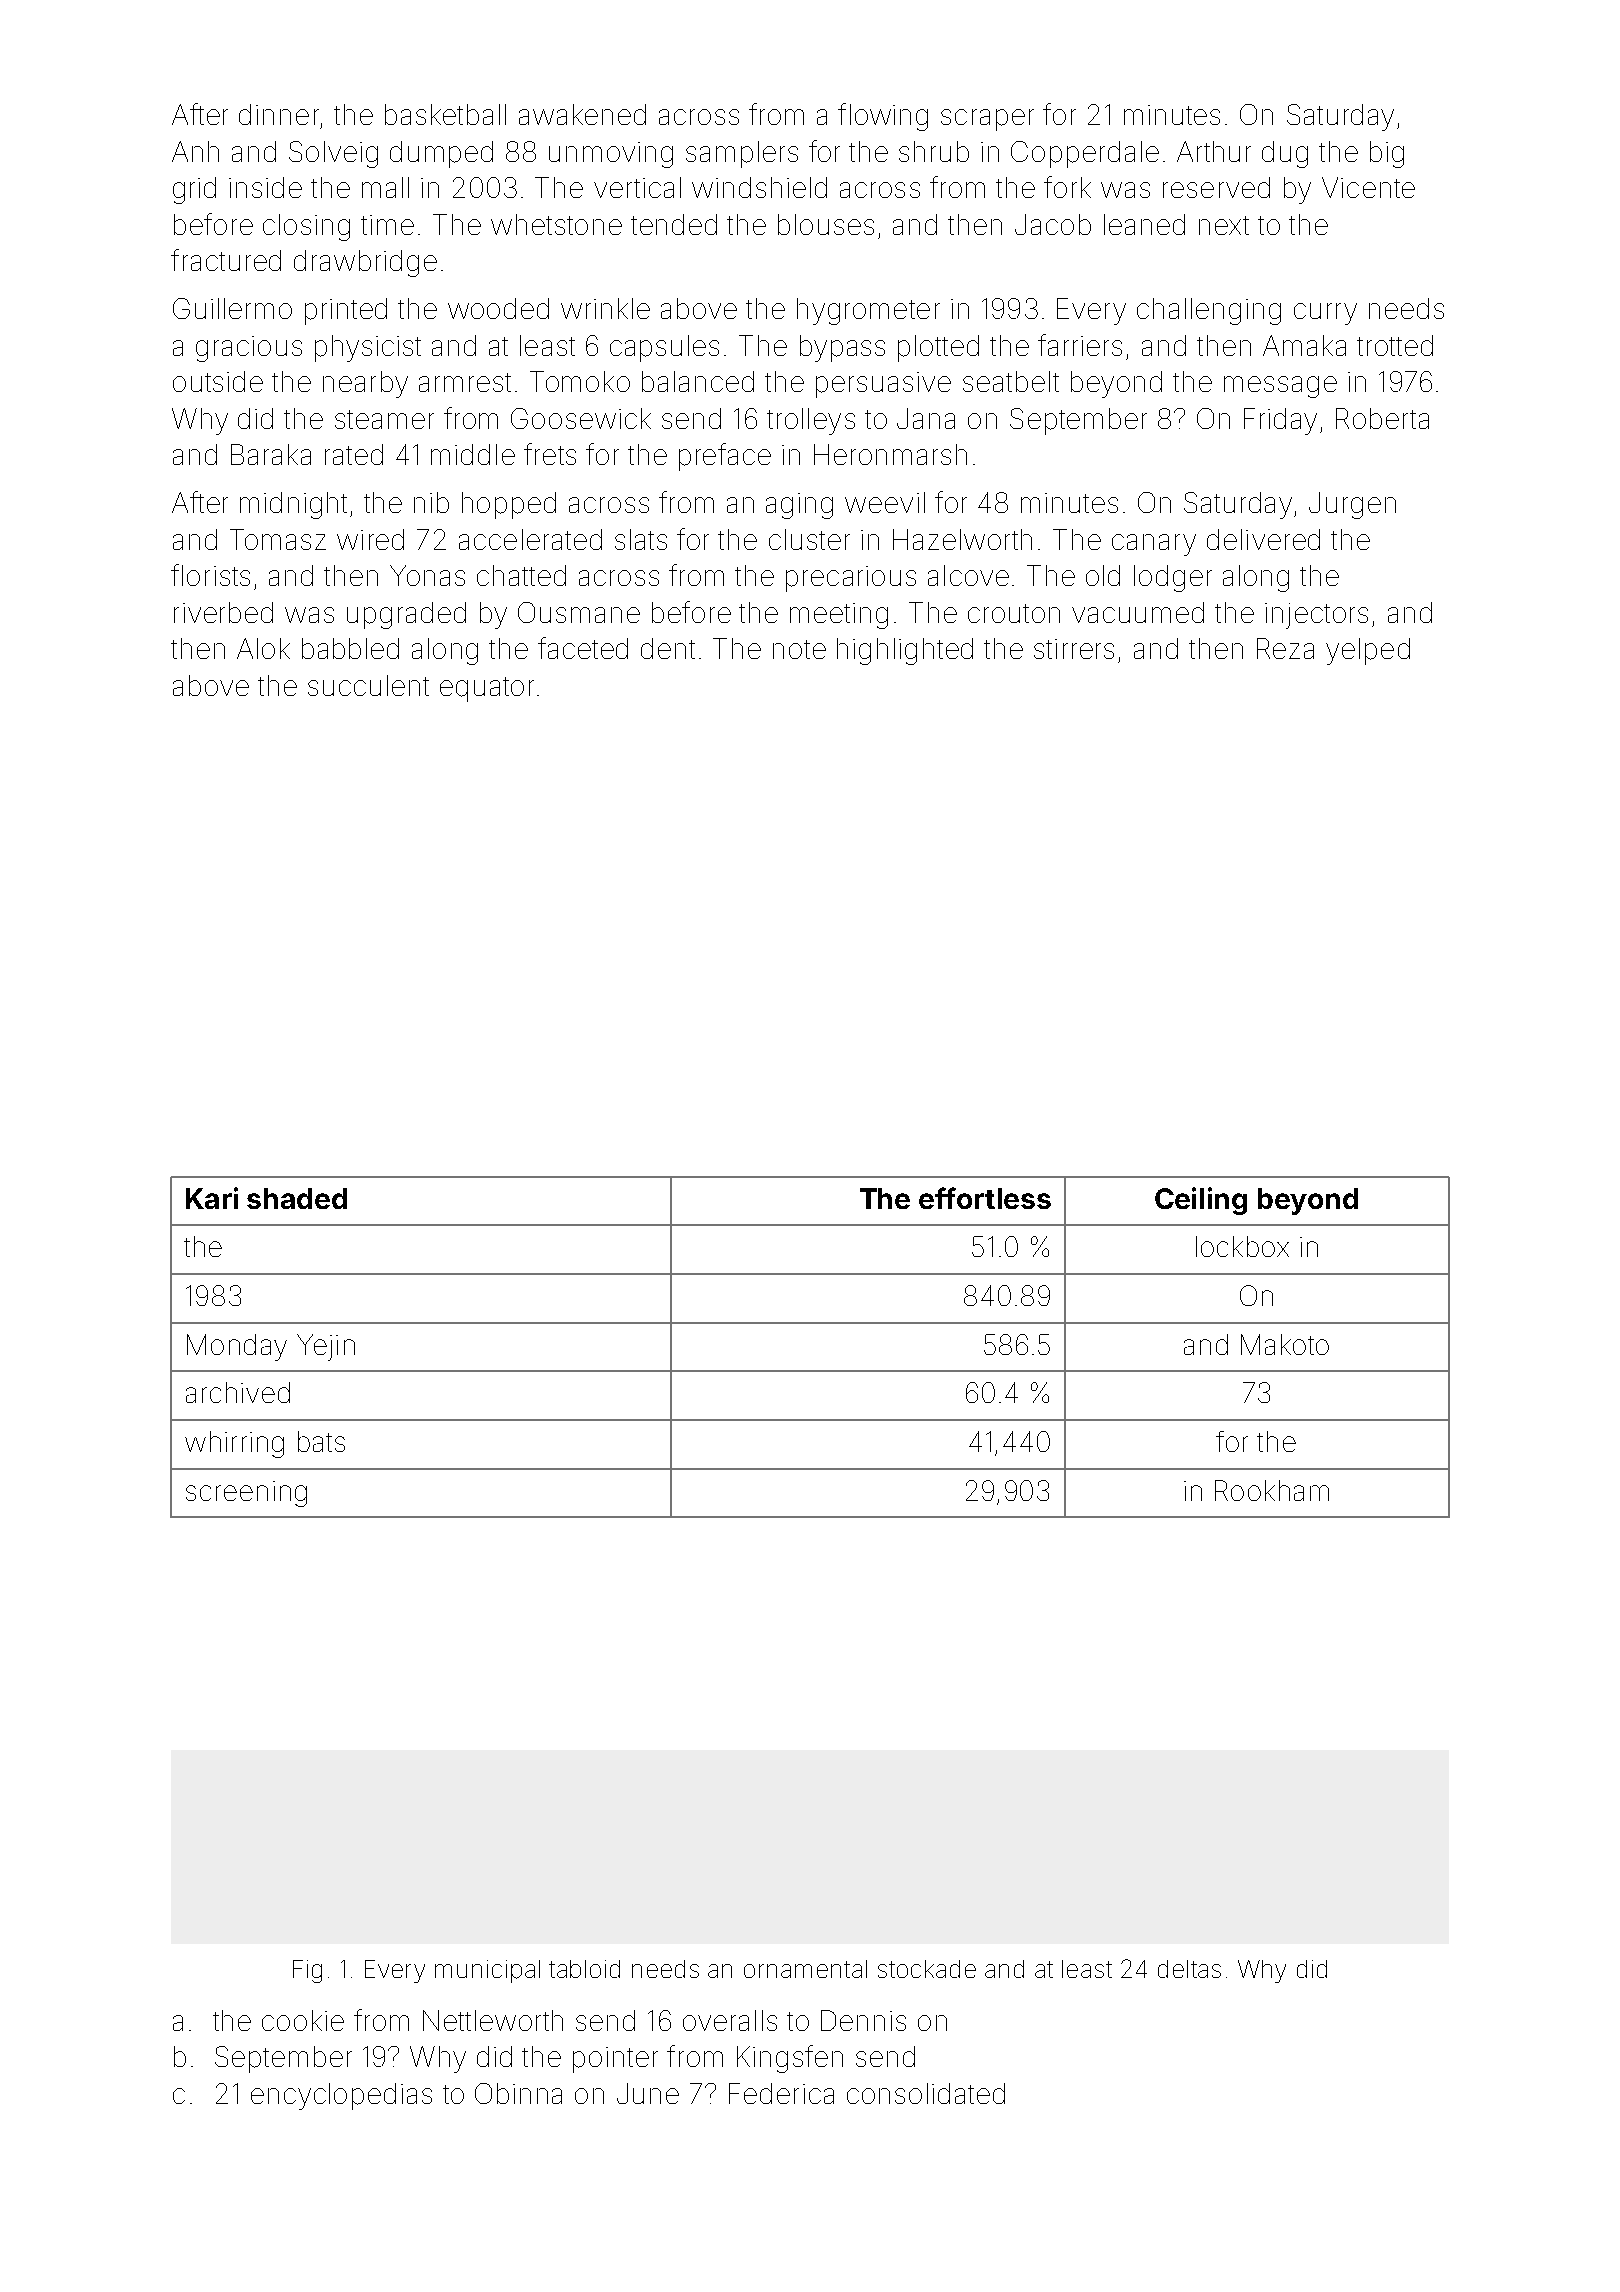 The image size is (1620, 2292). I want to click on tabloid, so click(584, 1969).
